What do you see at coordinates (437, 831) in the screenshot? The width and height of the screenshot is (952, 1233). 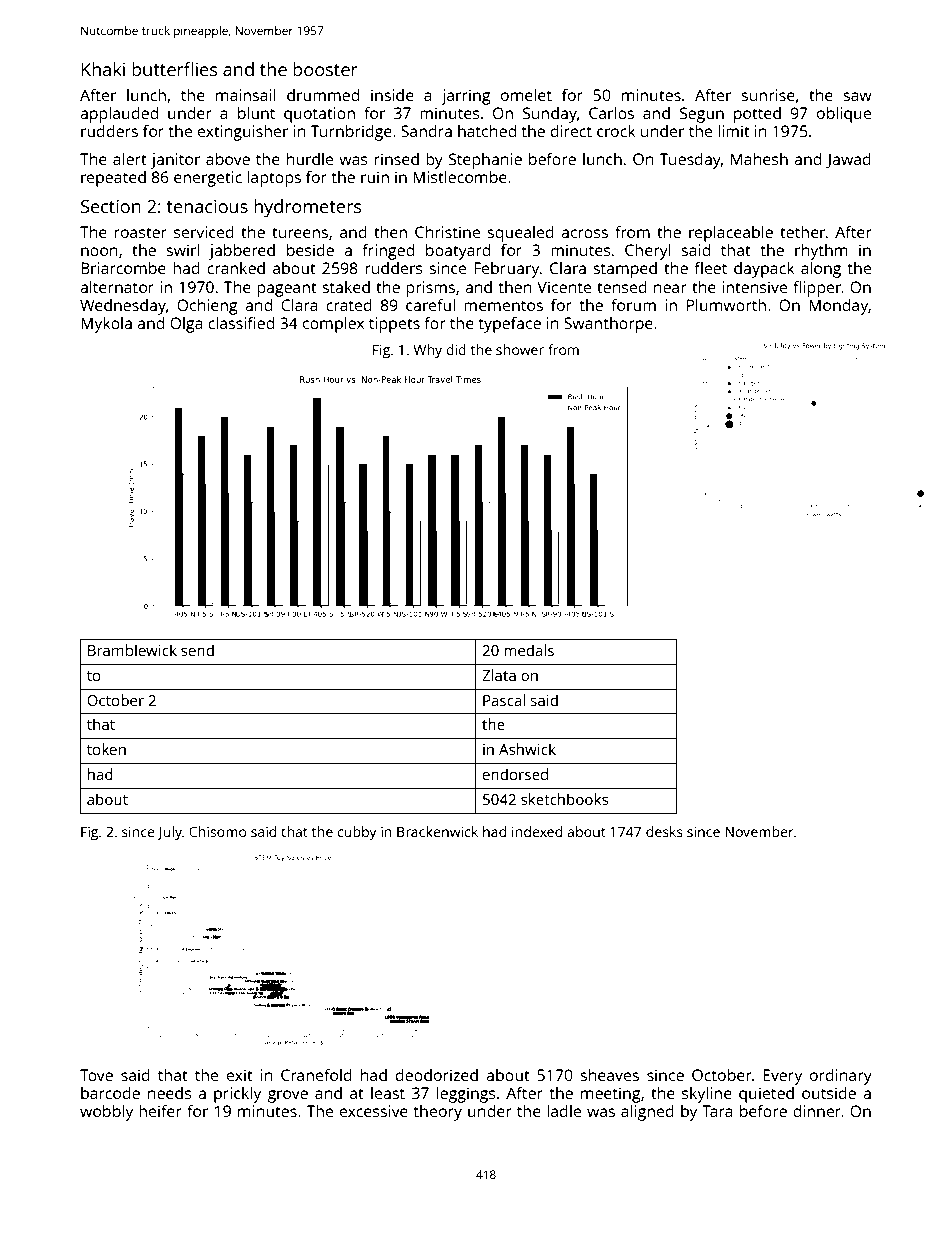 I see `Brackenwick` at bounding box center [437, 831].
